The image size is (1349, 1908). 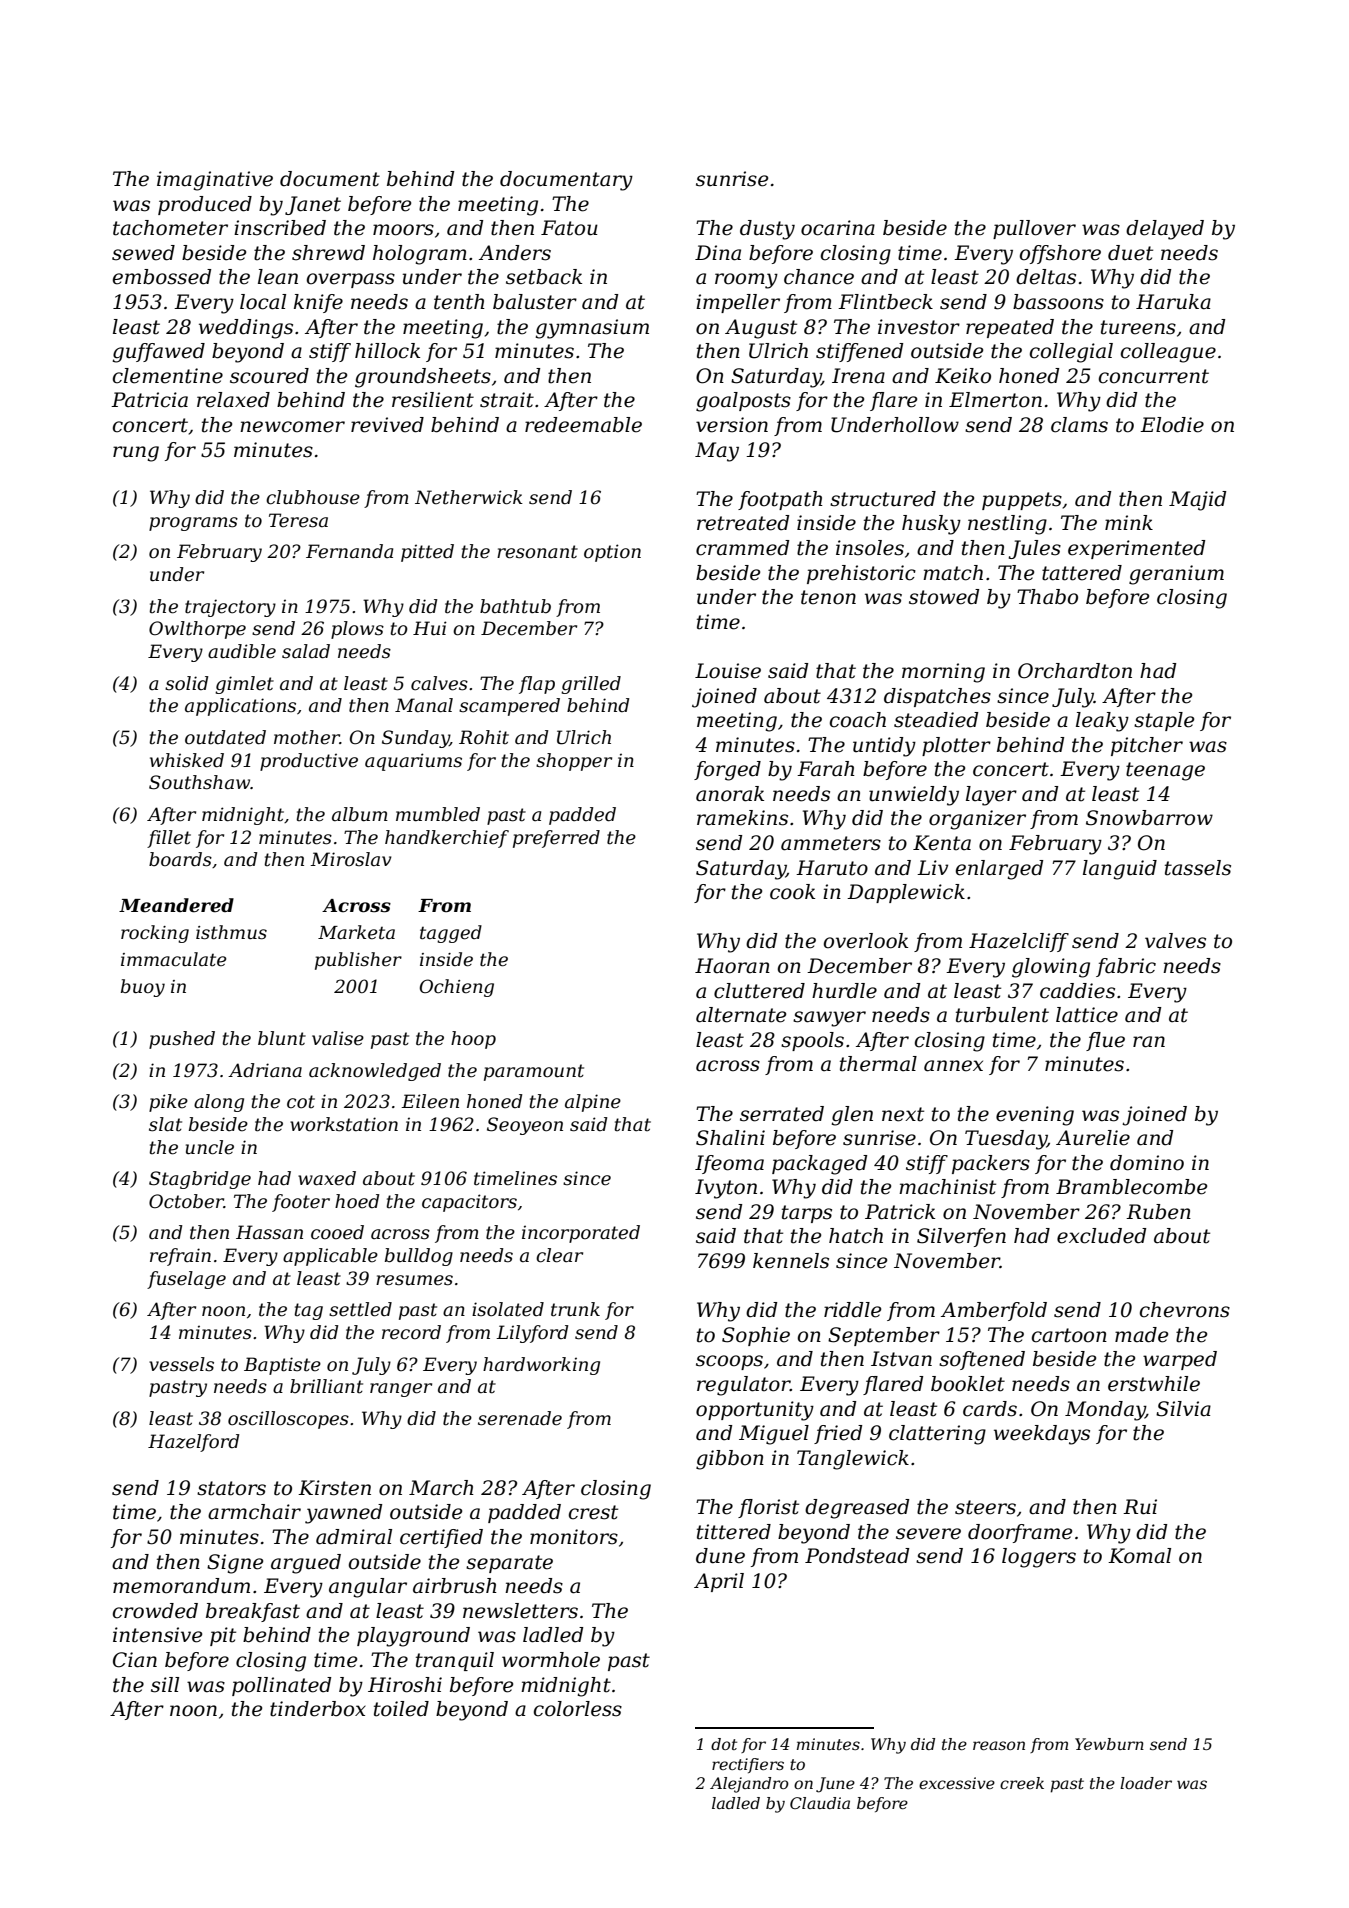 What do you see at coordinates (581, 1234) in the document?
I see `incorporated` at bounding box center [581, 1234].
